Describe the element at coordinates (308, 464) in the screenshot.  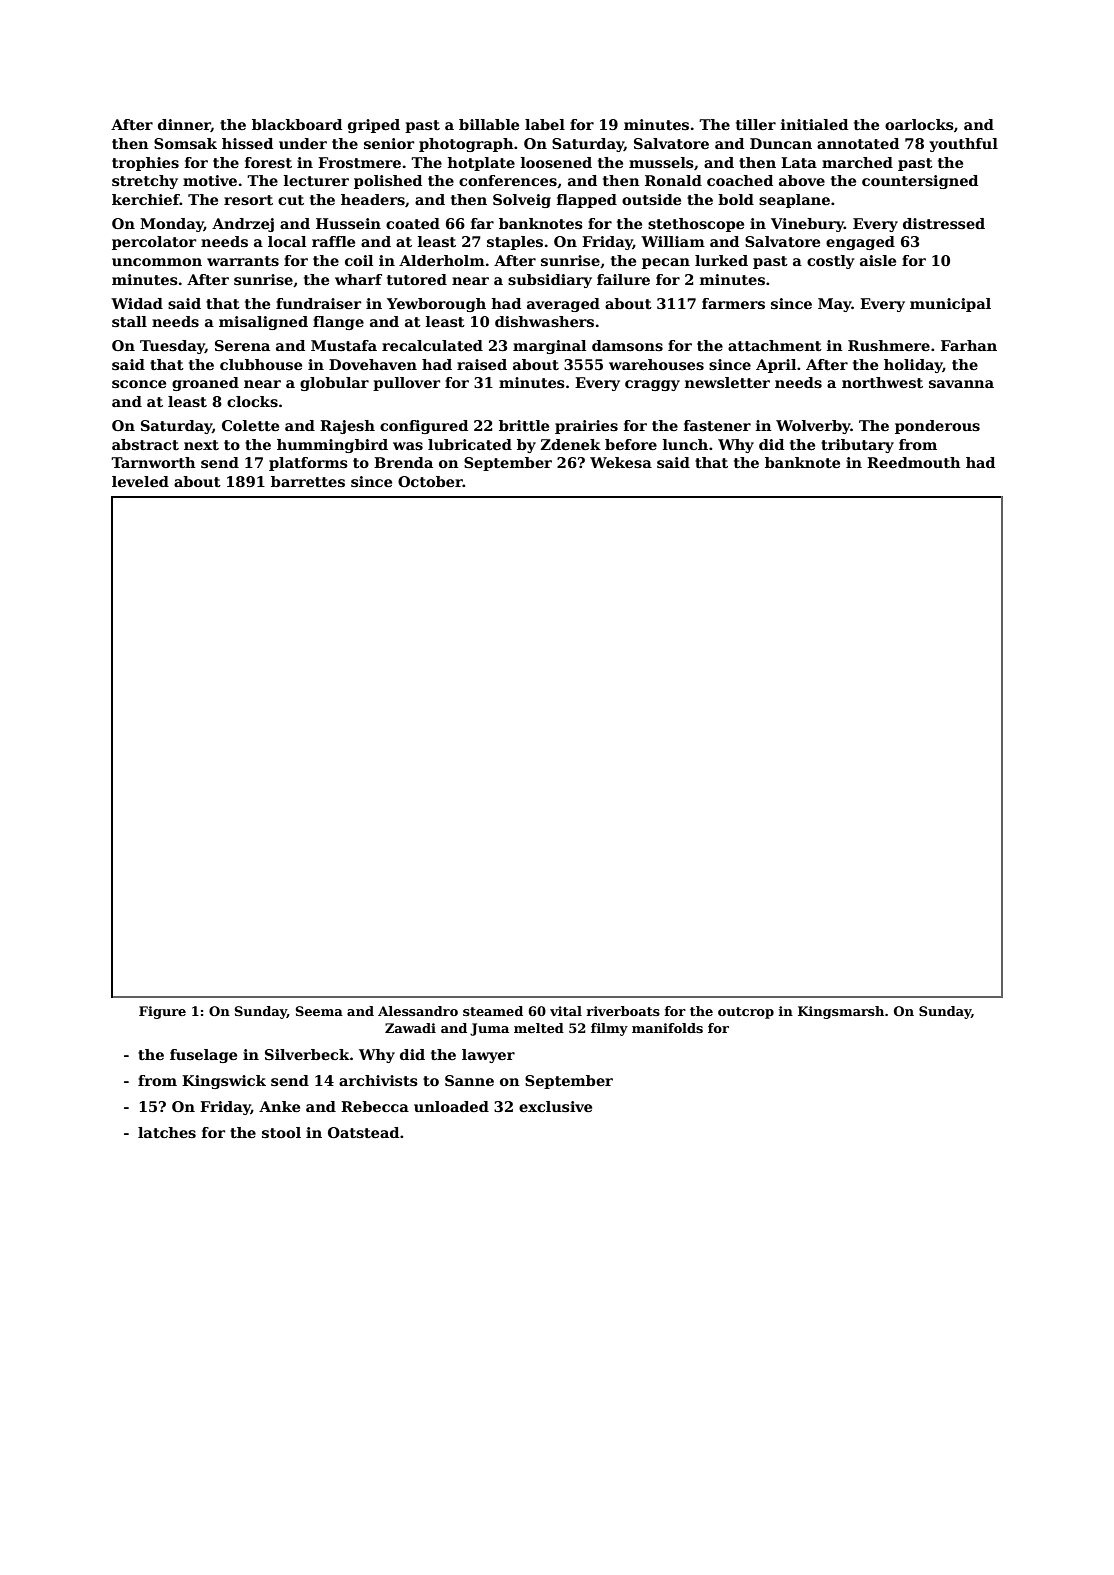
I see `platforms` at that location.
